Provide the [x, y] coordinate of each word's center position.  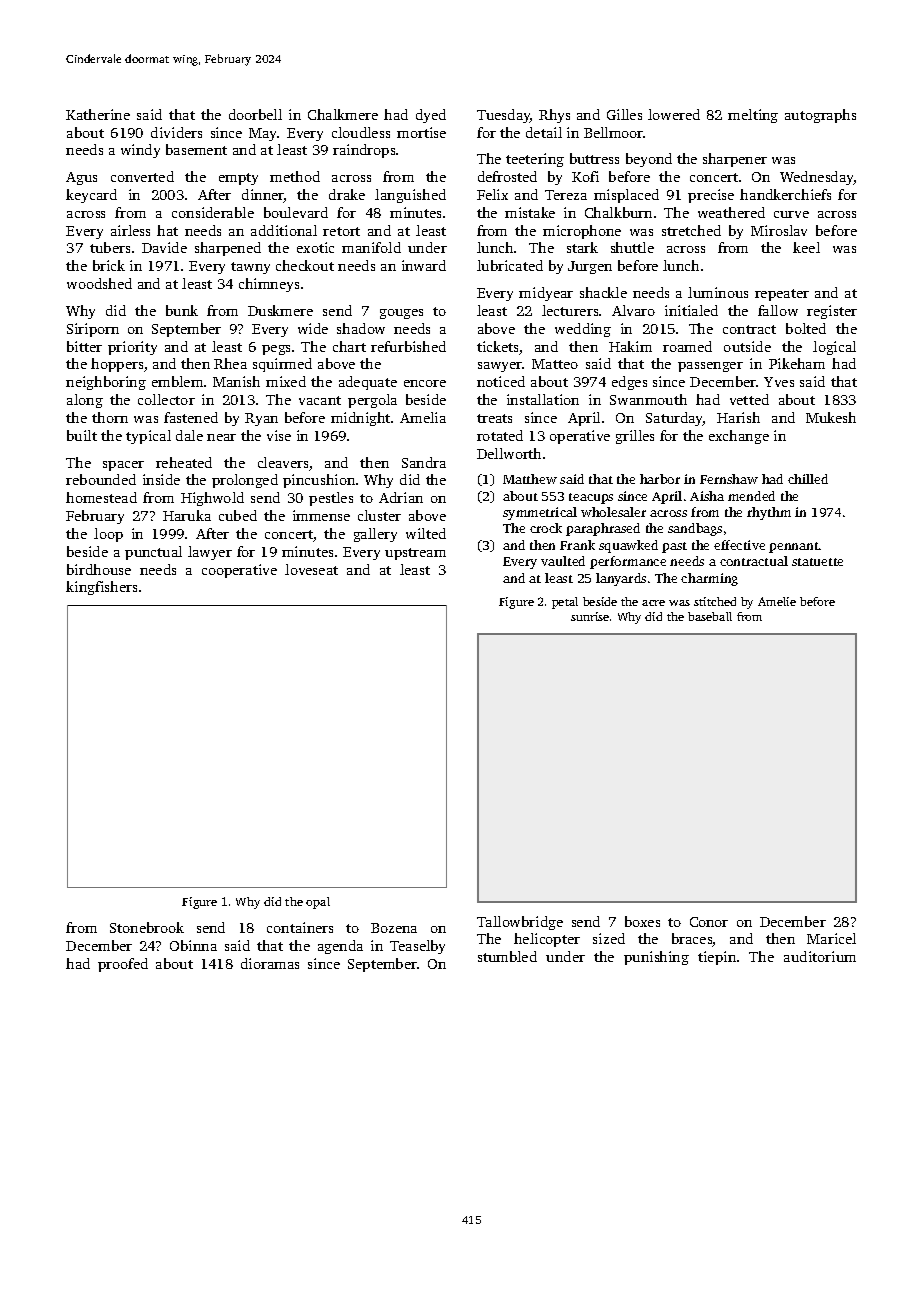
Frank [577, 545]
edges [629, 383]
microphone [582, 232]
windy [140, 151]
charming [709, 579]
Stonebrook [147, 927]
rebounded [101, 479]
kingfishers [101, 588]
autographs [820, 116]
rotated [500, 435]
